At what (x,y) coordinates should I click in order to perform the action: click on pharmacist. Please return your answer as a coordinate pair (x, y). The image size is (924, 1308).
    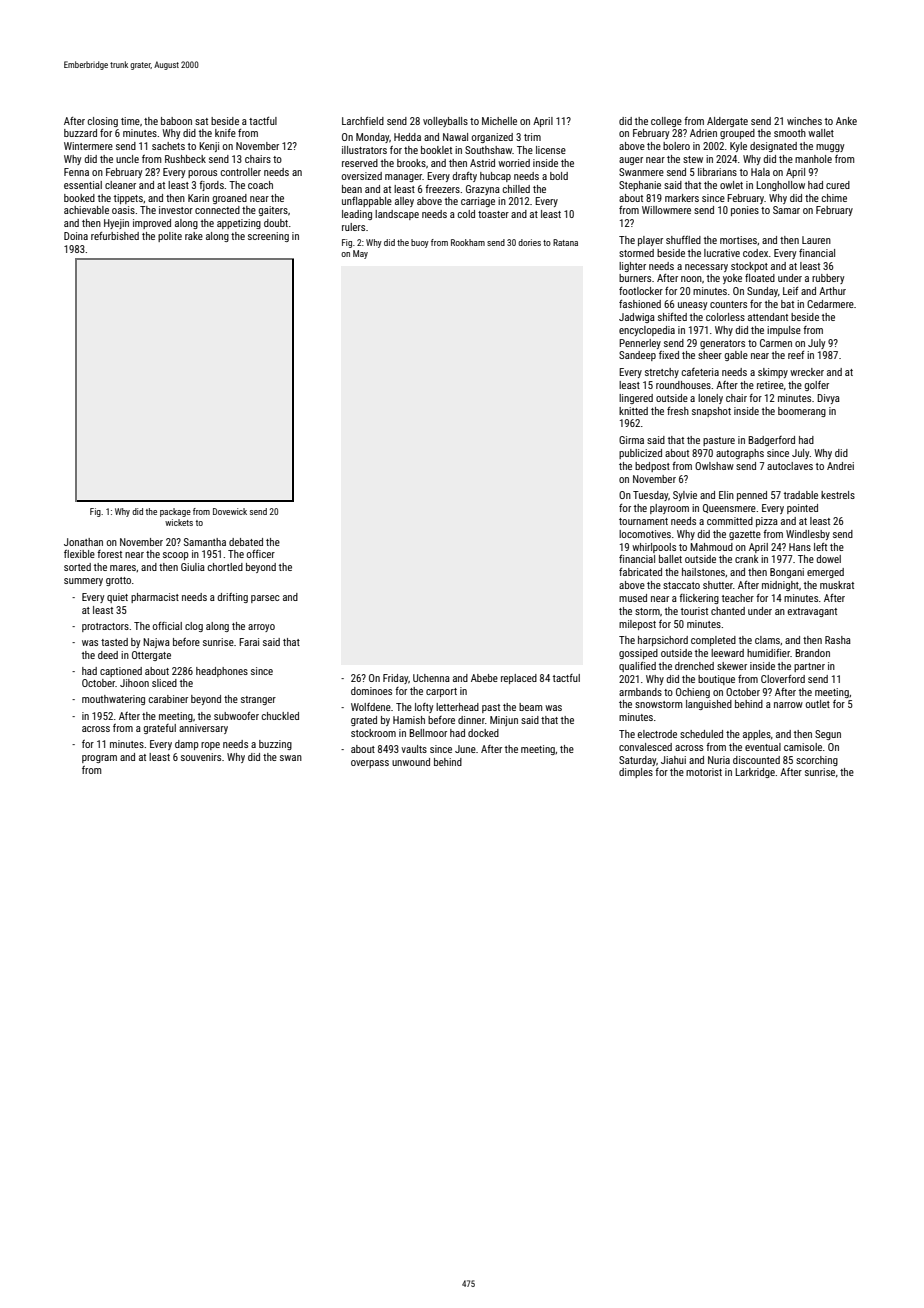
    Looking at the image, I should click on (155, 598).
